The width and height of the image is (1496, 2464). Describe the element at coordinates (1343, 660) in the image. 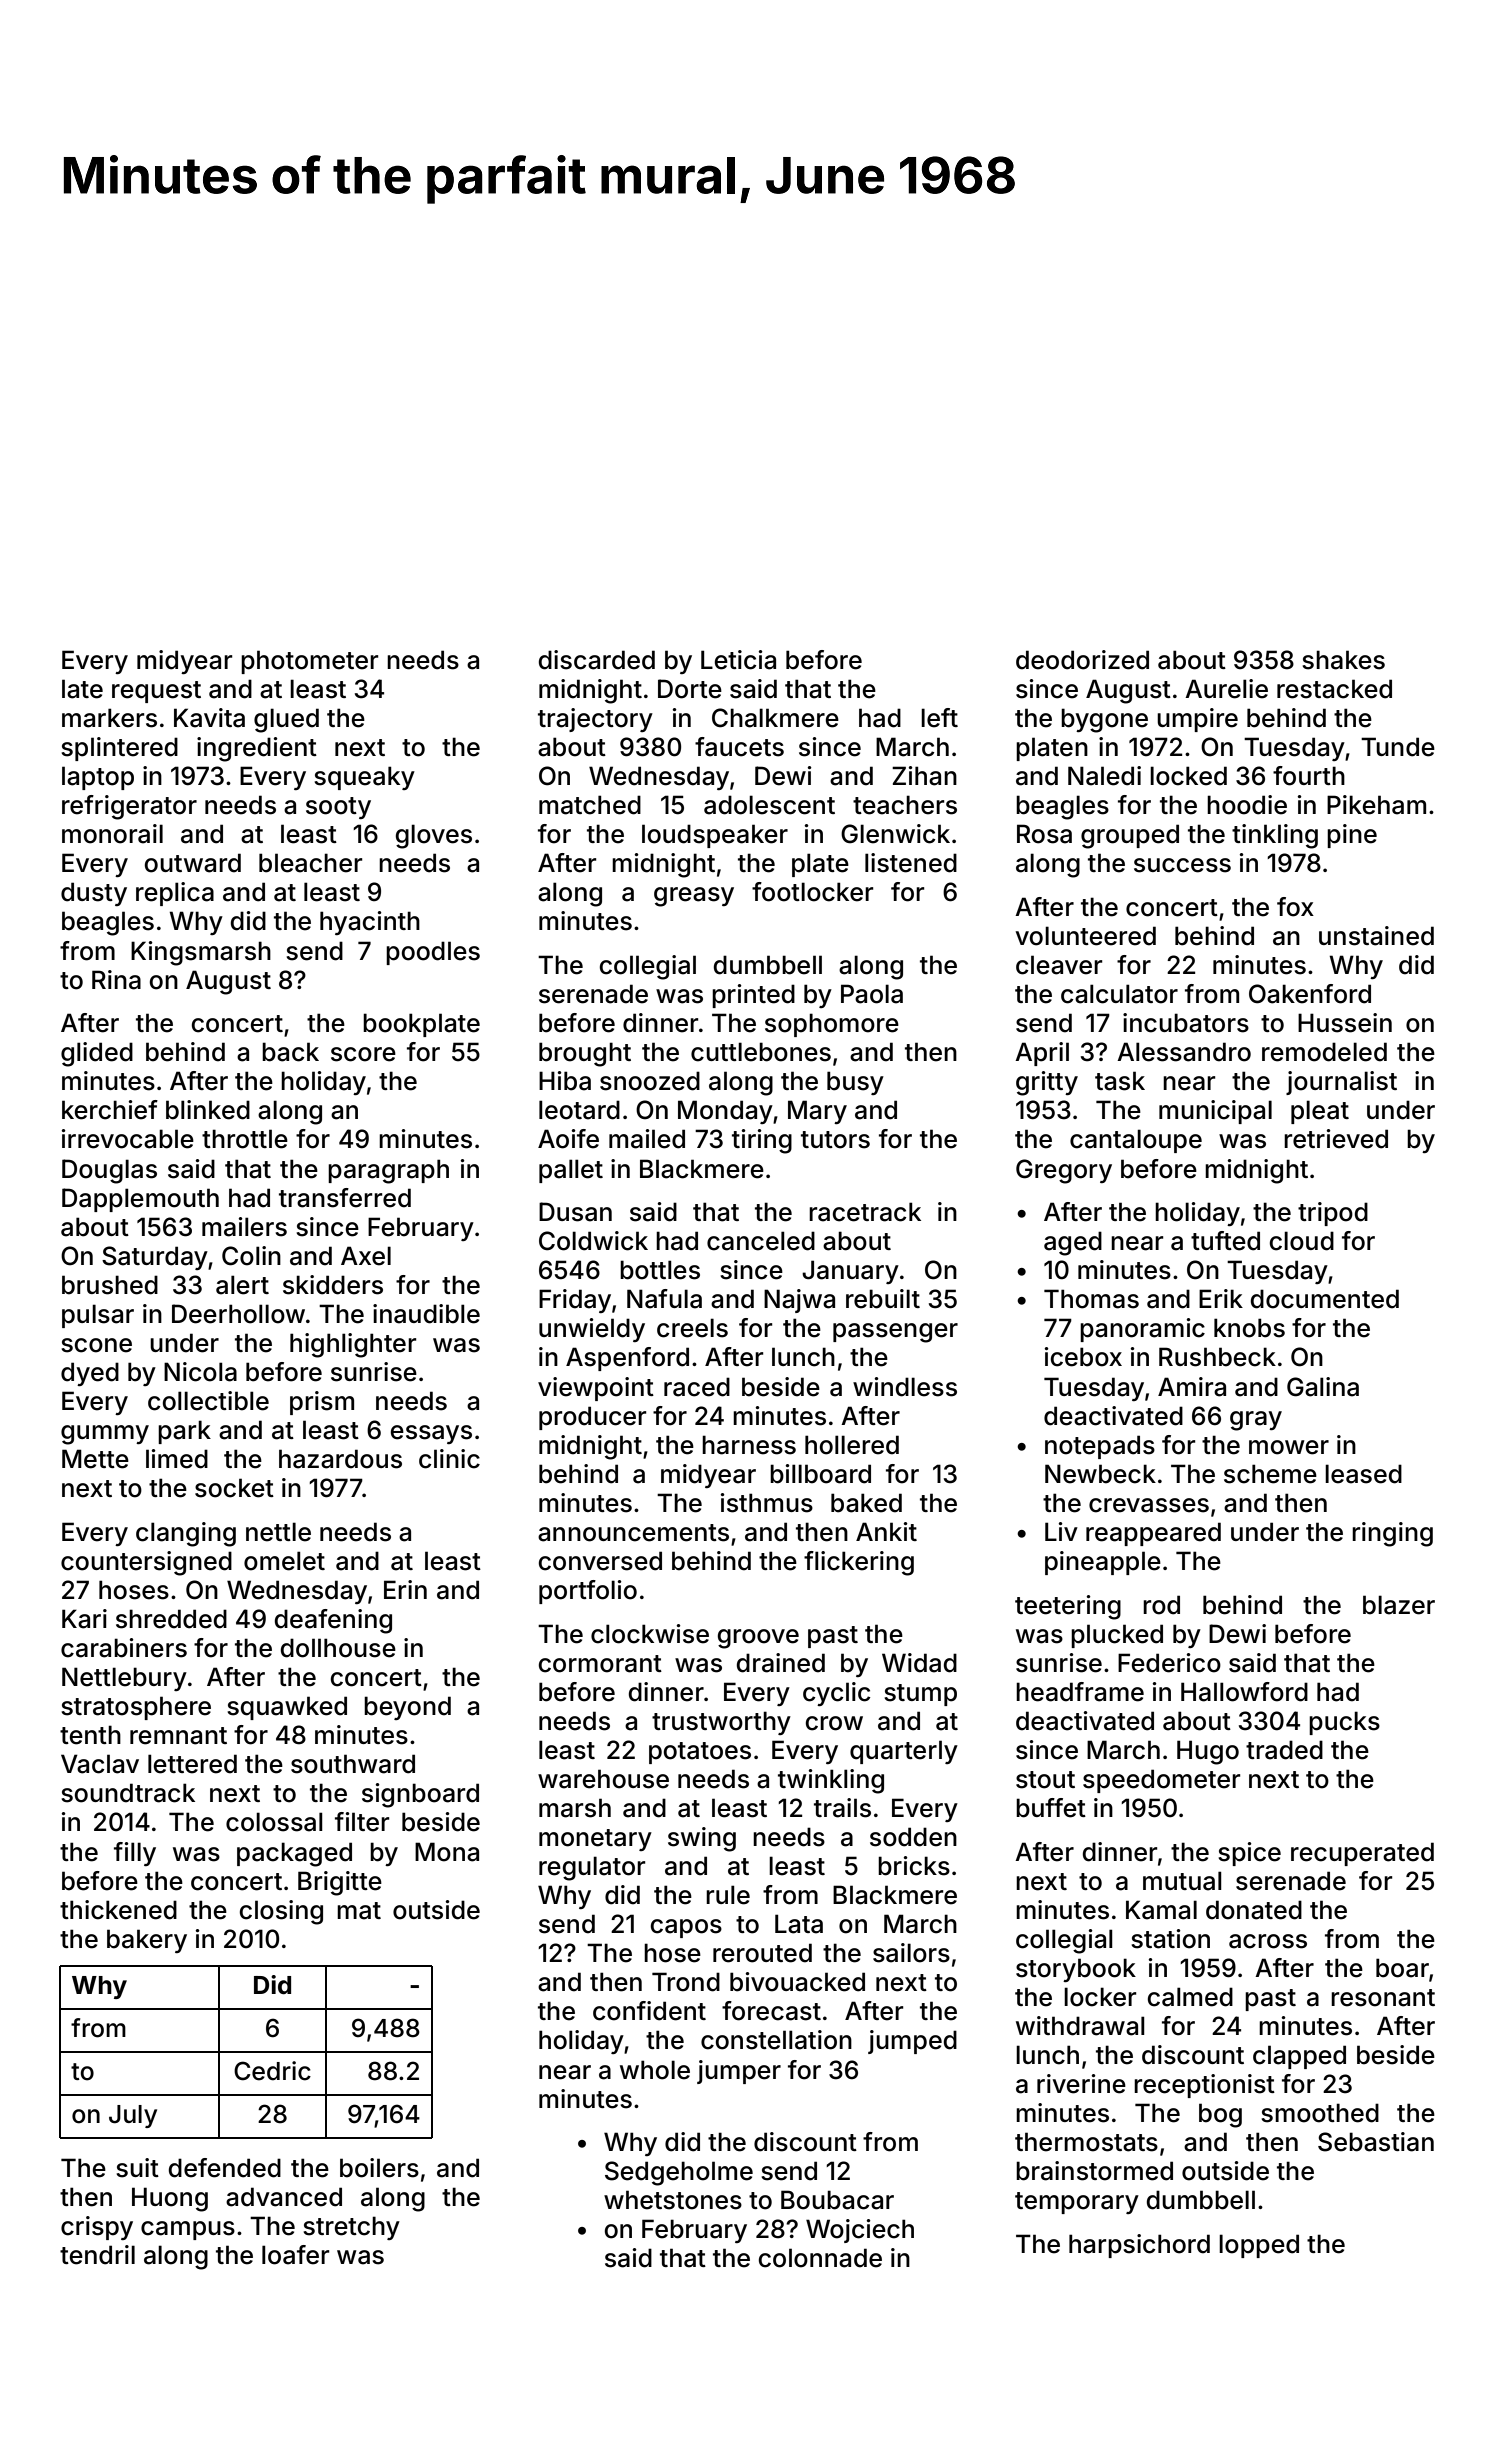

I see `shakes` at that location.
